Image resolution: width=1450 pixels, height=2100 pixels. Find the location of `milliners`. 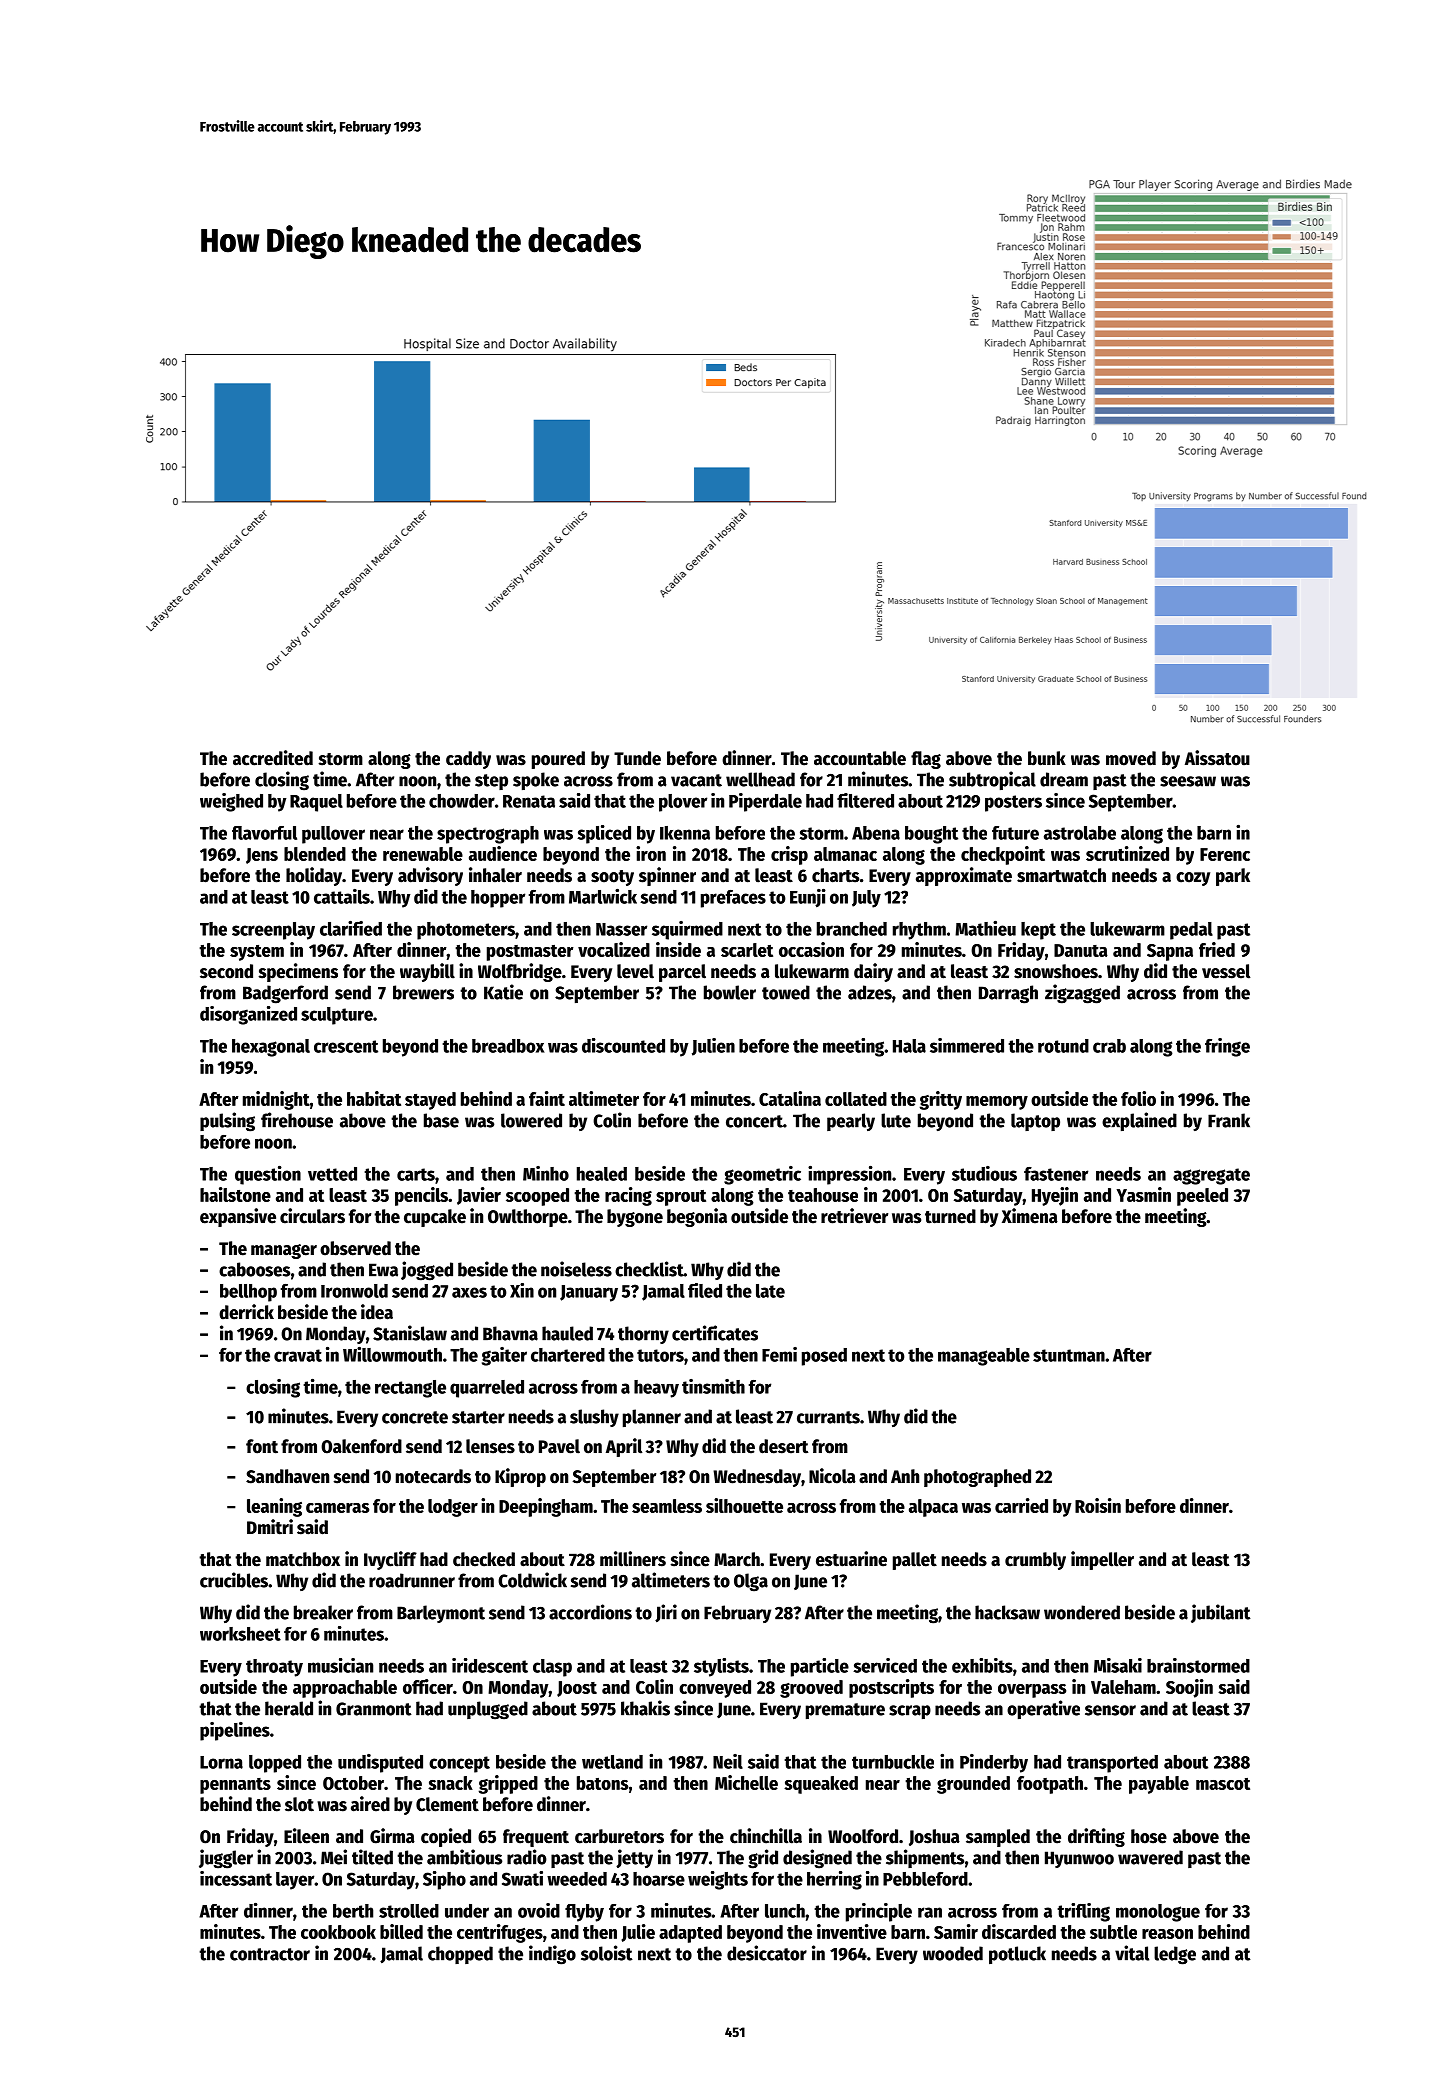

milliners is located at coordinates (633, 1559).
